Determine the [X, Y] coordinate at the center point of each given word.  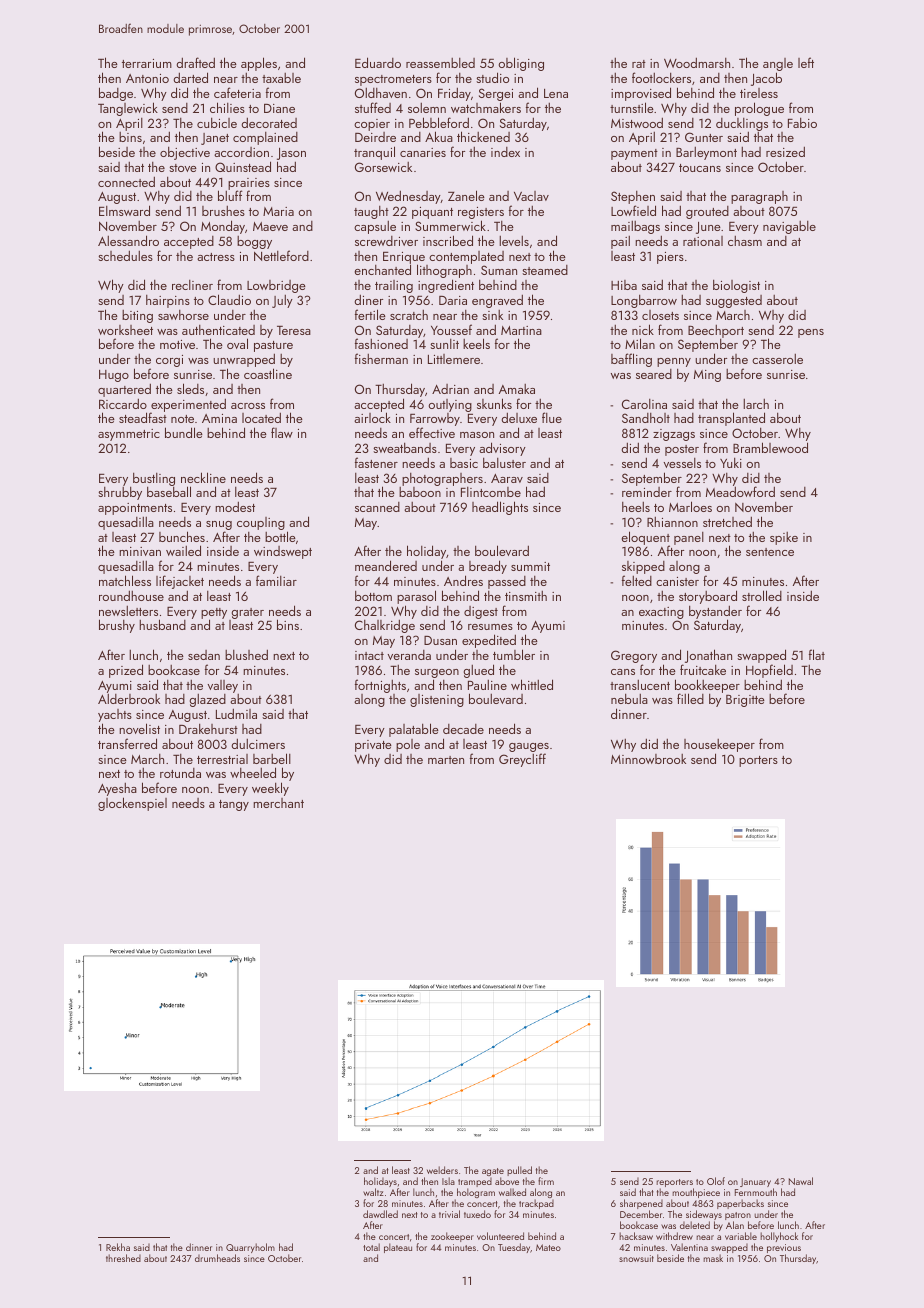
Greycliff [522, 760]
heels [636, 507]
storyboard [708, 597]
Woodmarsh [697, 62]
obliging [520, 65]
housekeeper [719, 745]
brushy [117, 626]
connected [126, 181]
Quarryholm [250, 1248]
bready [488, 567]
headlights [500, 508]
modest [235, 506]
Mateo [548, 1247]
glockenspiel [132, 804]
